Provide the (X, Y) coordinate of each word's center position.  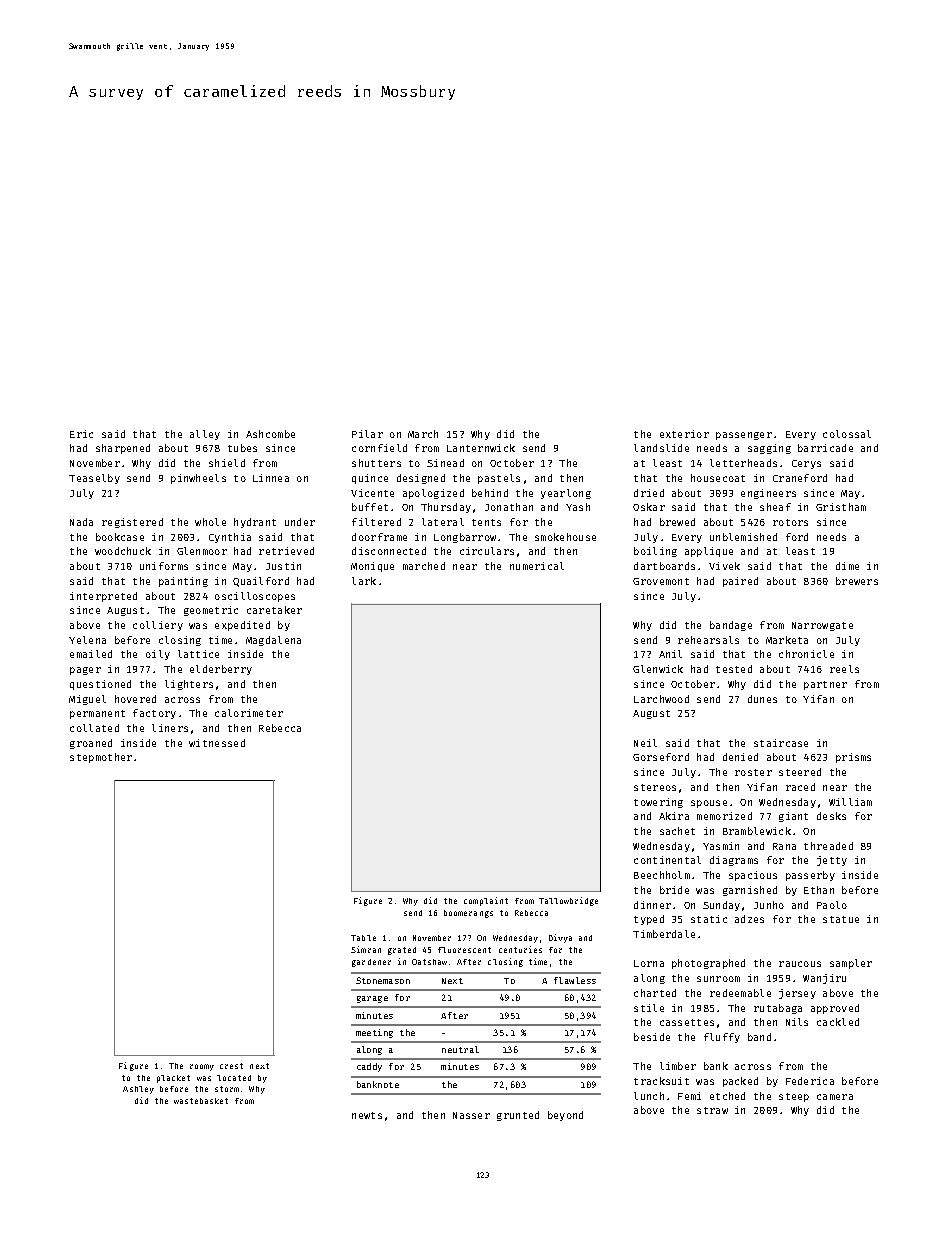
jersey (797, 994)
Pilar (367, 434)
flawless (575, 980)
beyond (565, 1116)
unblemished (743, 537)
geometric (211, 611)
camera (835, 1097)
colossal (847, 434)
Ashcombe (270, 434)
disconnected (389, 551)
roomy (202, 1067)
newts (367, 1115)
